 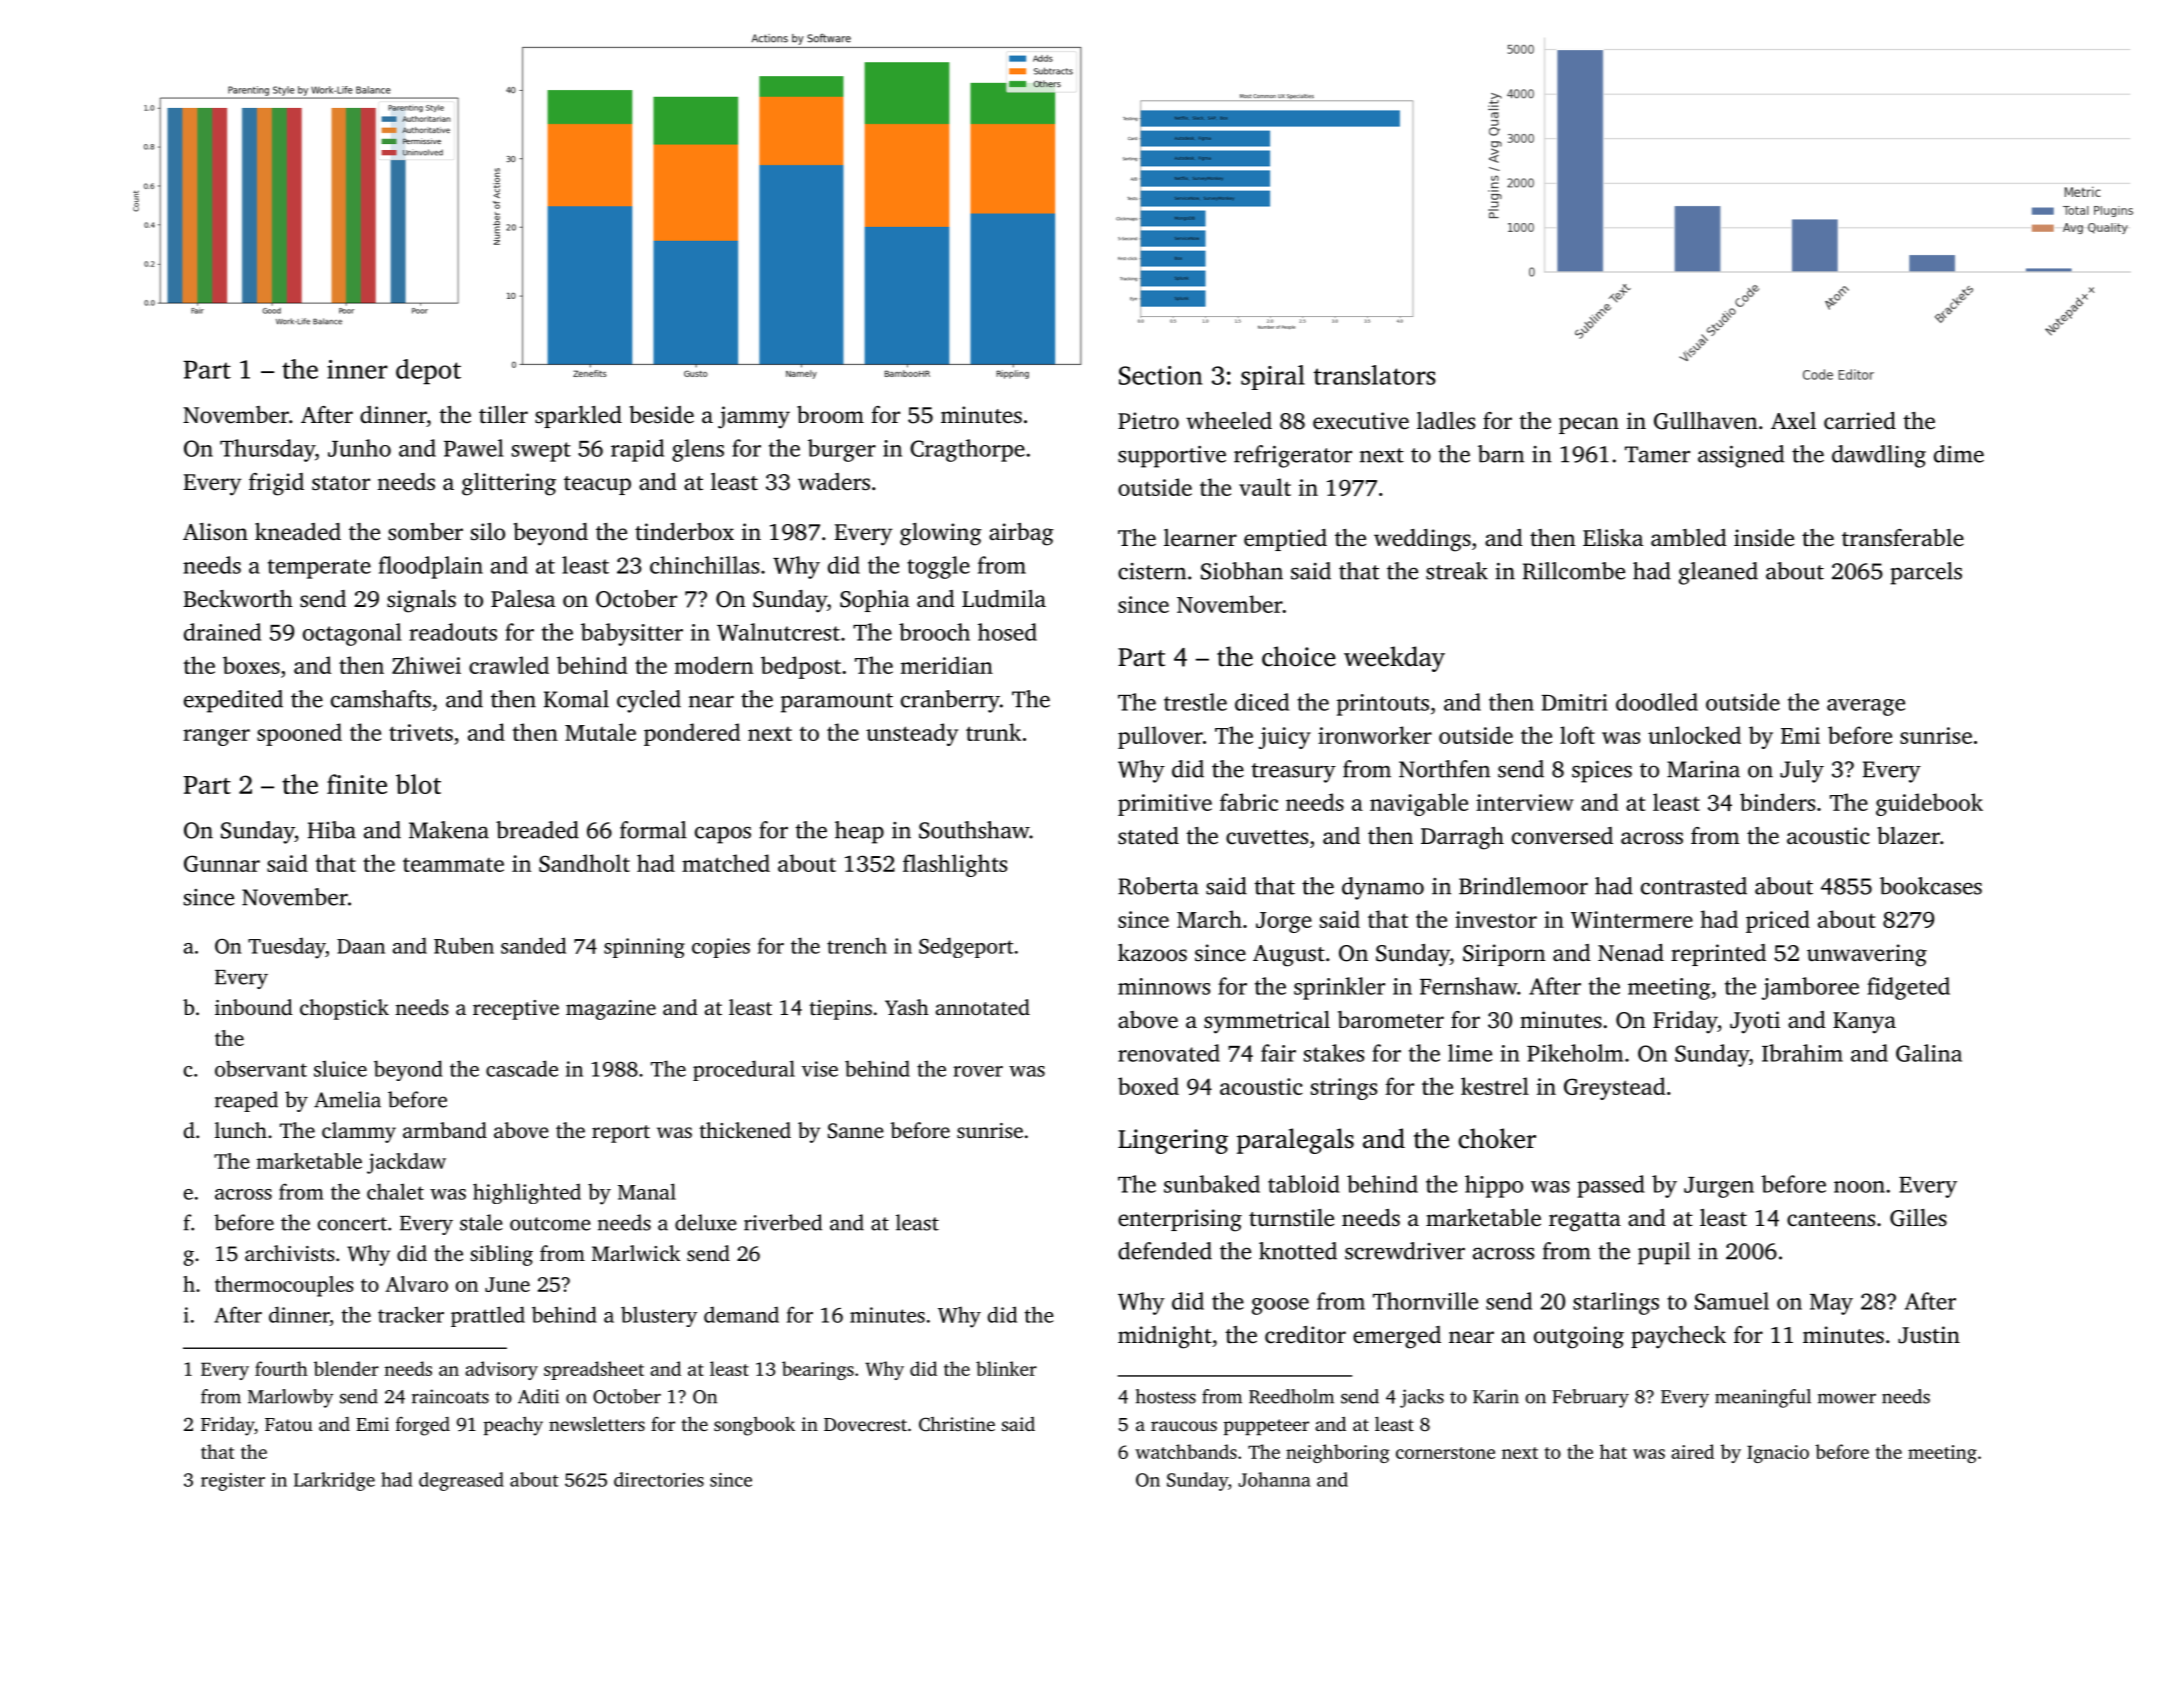 What do you see at coordinates (461, 1481) in the page?
I see `degreased` at bounding box center [461, 1481].
